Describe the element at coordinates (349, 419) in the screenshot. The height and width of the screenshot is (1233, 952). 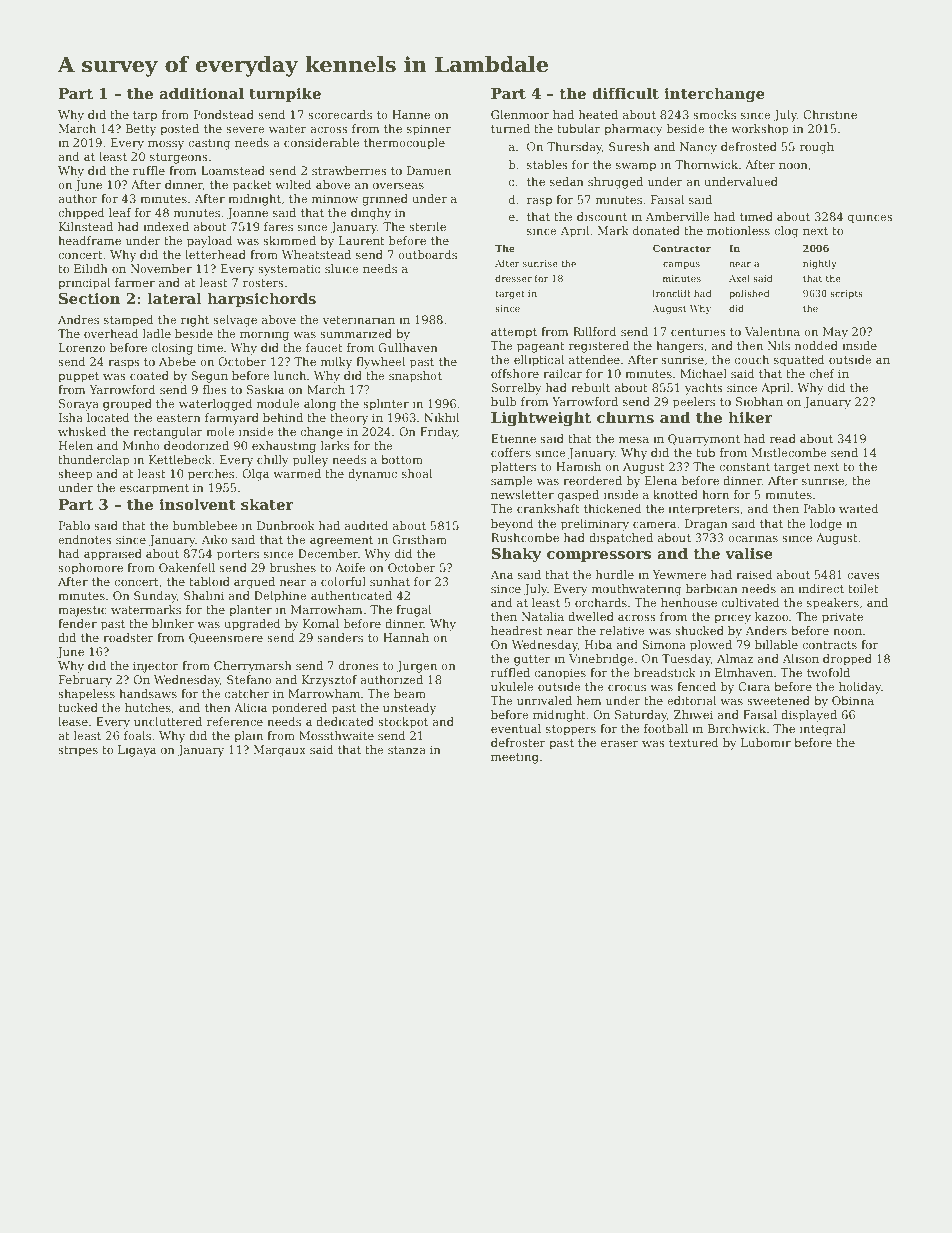
I see `theory` at that location.
